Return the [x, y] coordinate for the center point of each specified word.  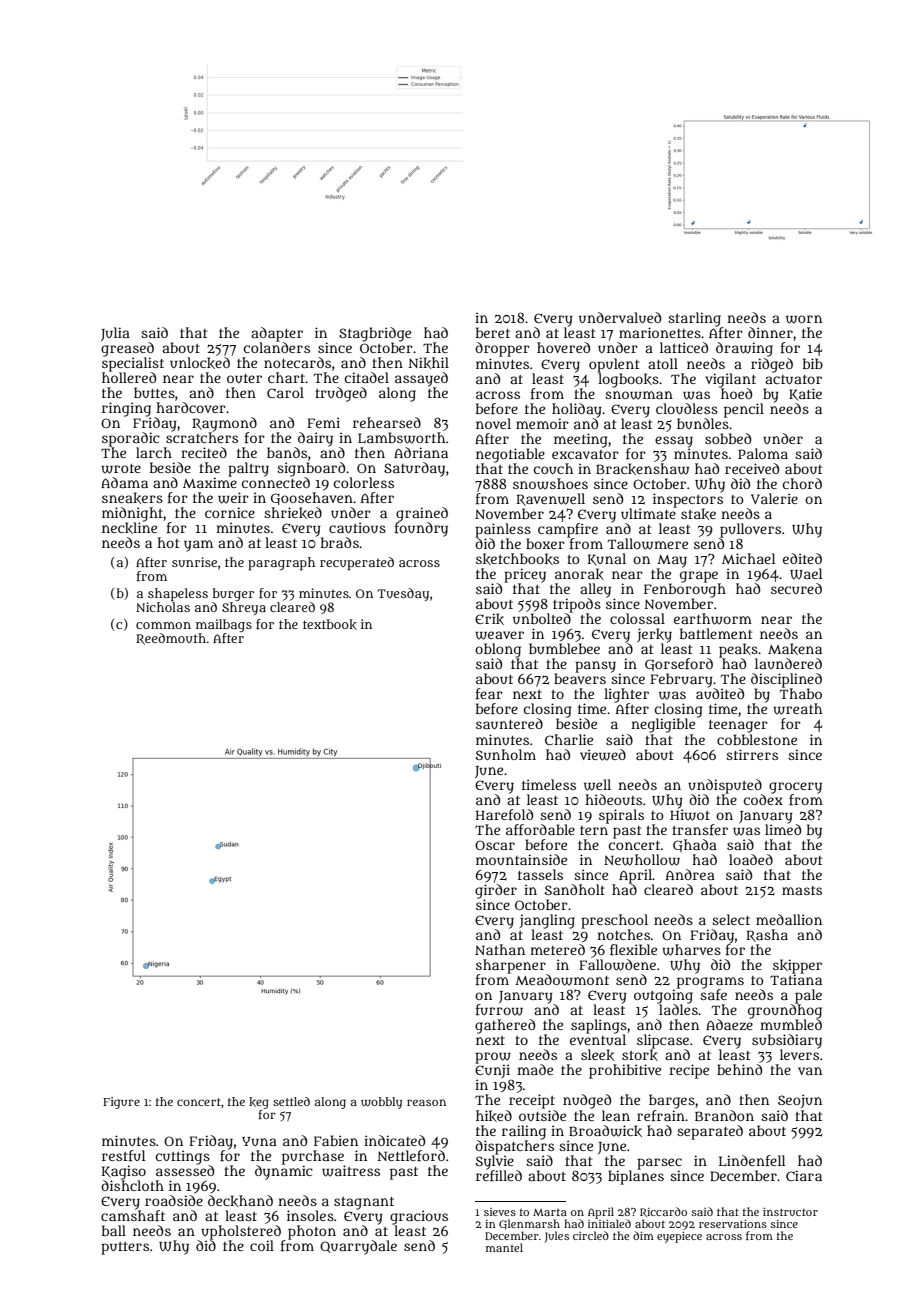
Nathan [500, 949]
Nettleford [411, 1155]
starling [694, 319]
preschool [614, 921]
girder [496, 891]
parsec [659, 1163]
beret [493, 332]
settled [291, 1101]
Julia [115, 334]
